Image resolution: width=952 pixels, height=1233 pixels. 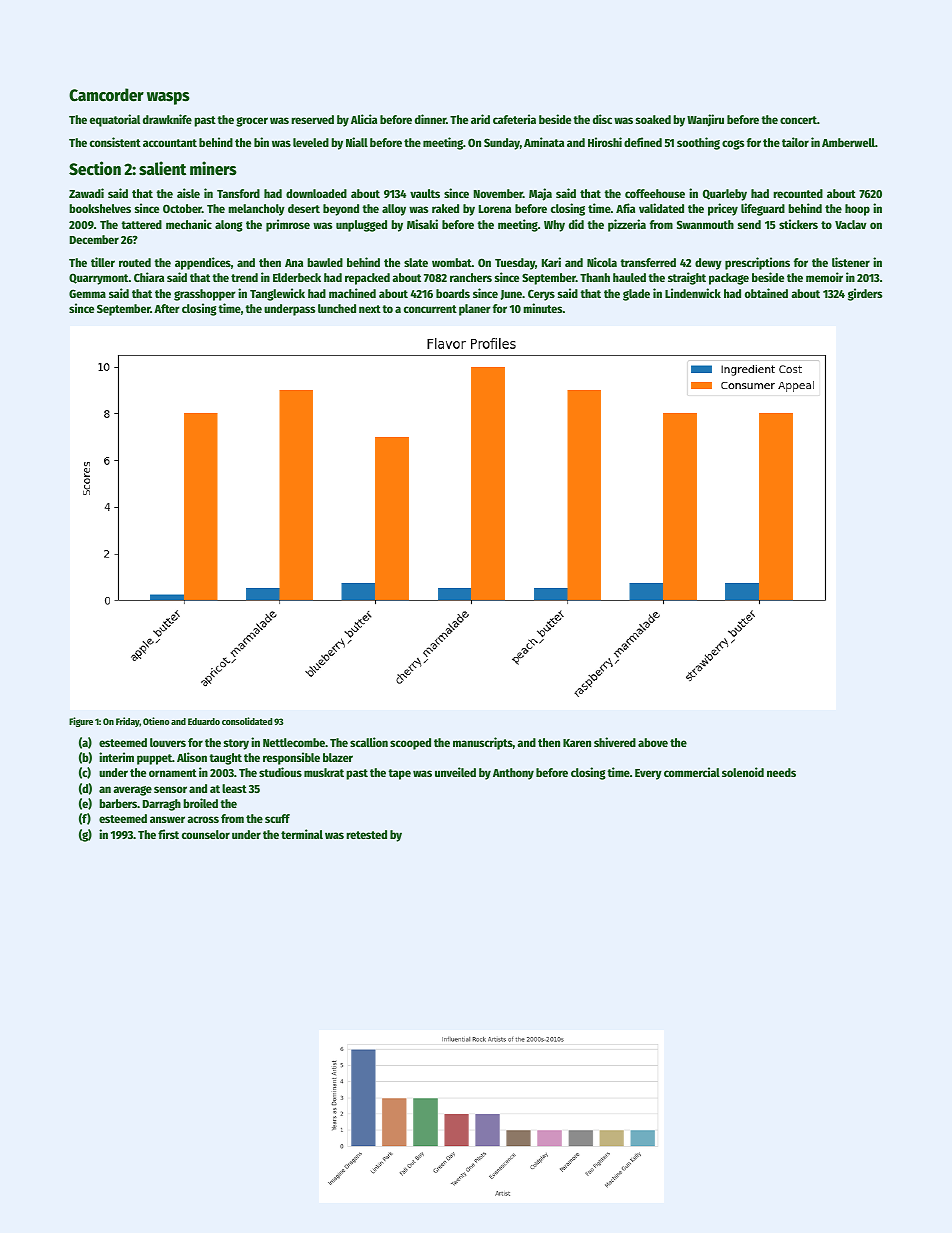 I want to click on above, so click(x=653, y=742).
